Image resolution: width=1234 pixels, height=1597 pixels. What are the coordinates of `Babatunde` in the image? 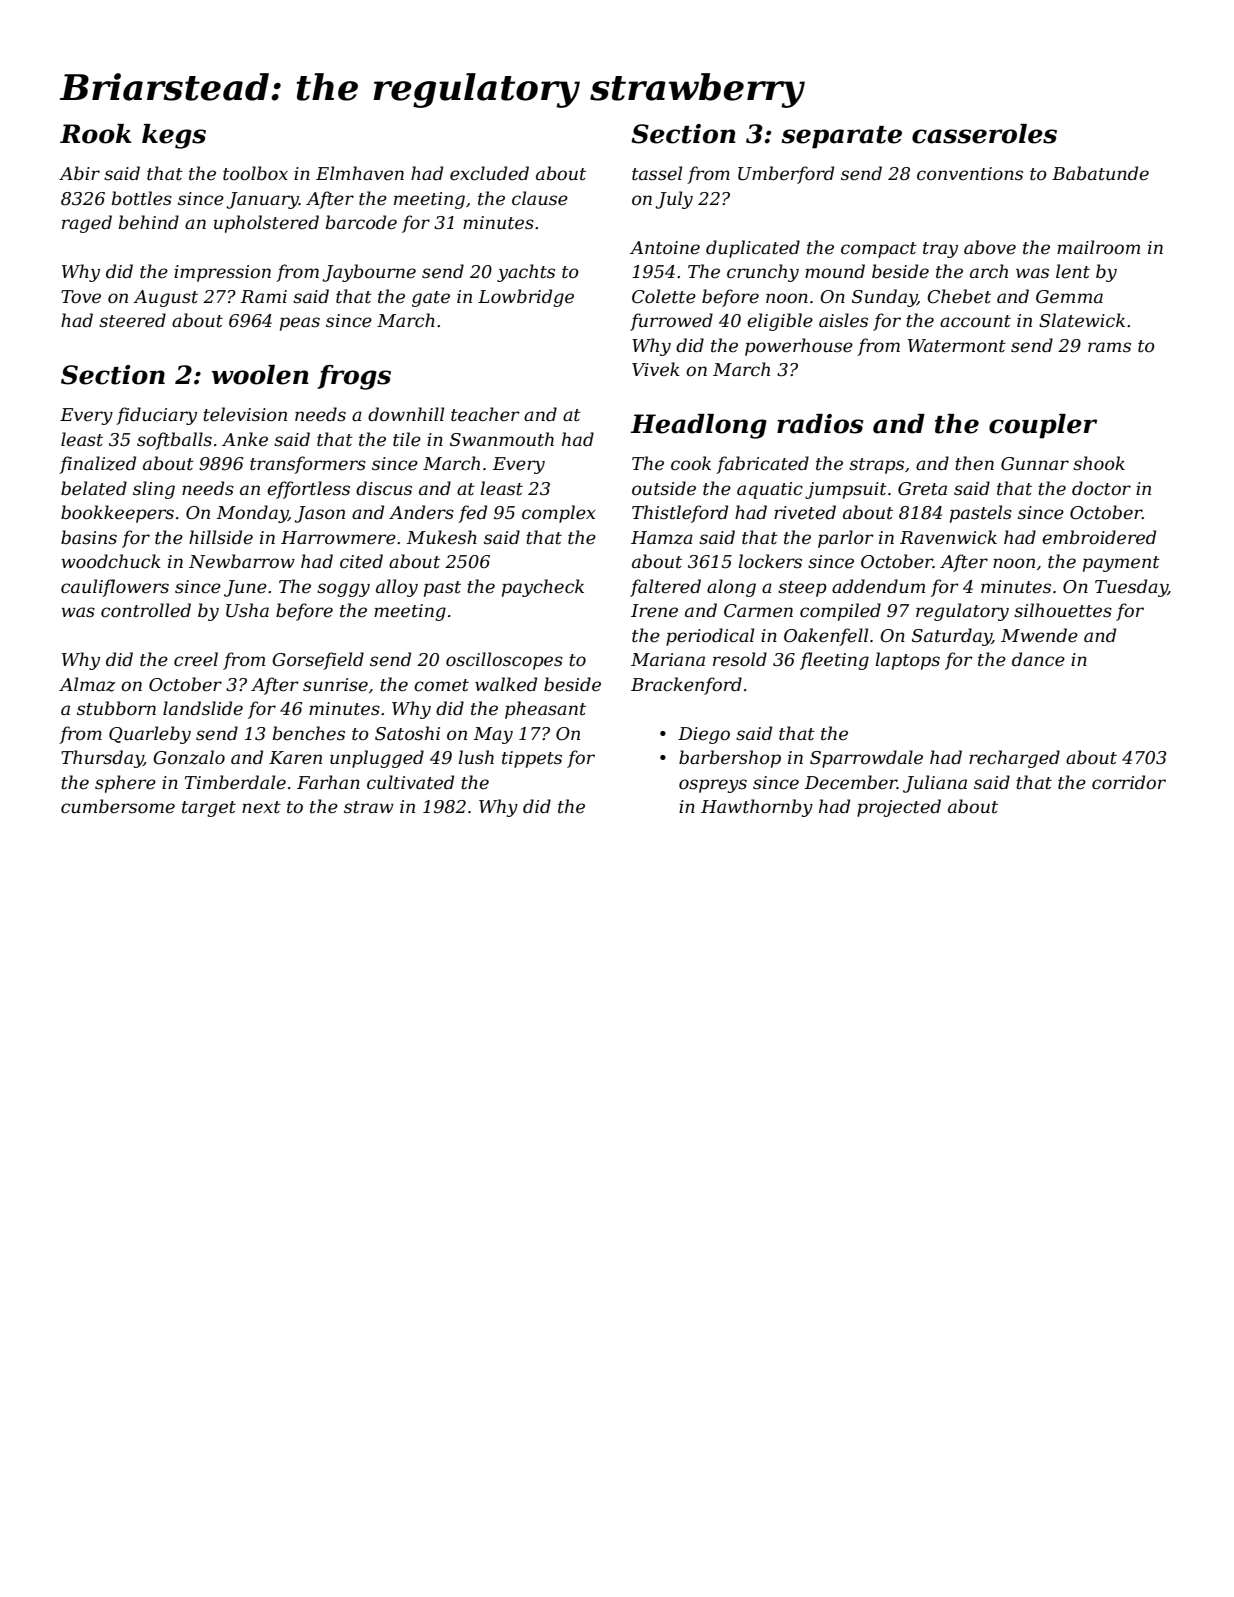 It's located at (1100, 173).
